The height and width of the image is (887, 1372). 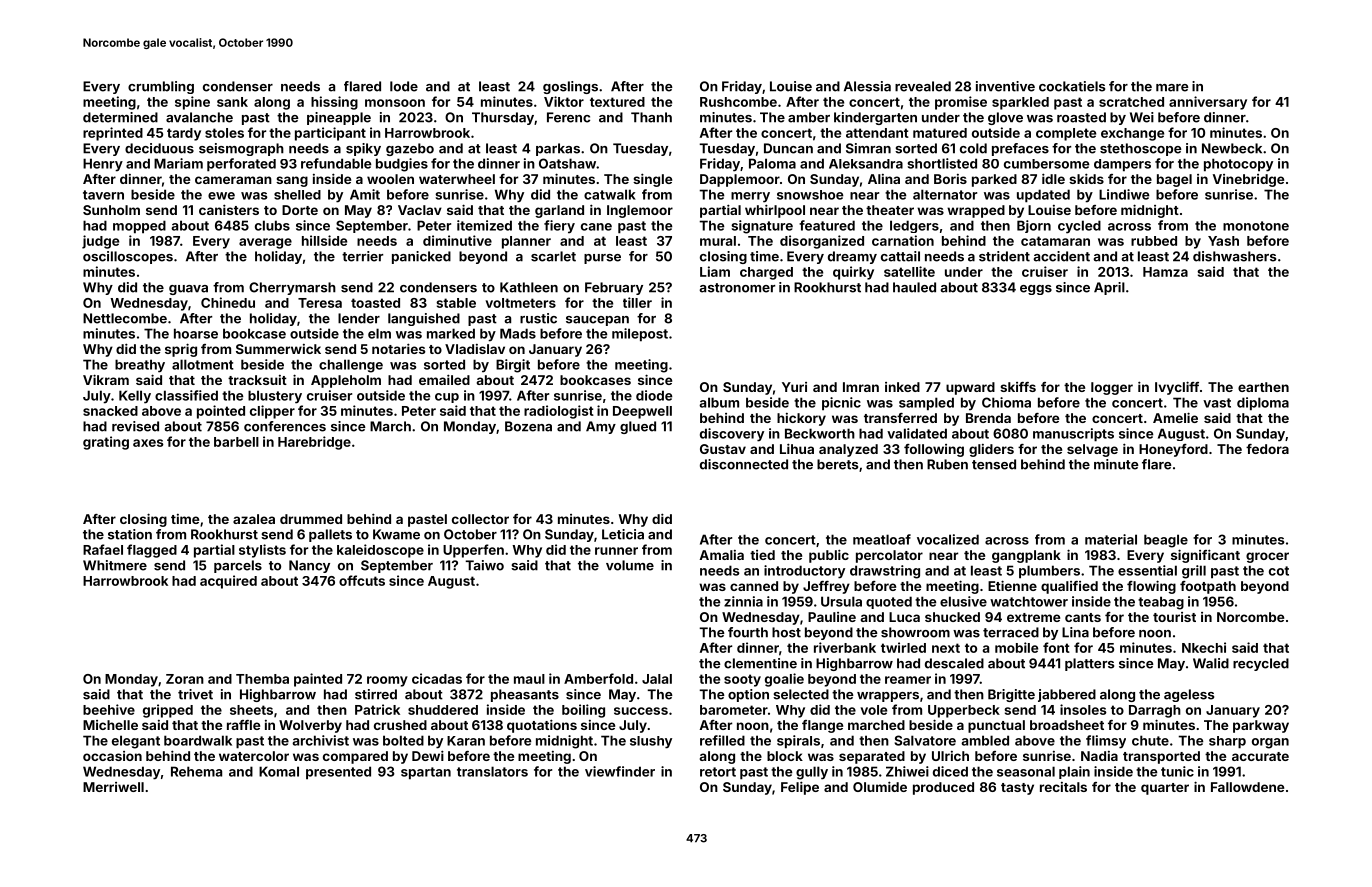 What do you see at coordinates (103, 549) in the image?
I see `Rafael` at bounding box center [103, 549].
